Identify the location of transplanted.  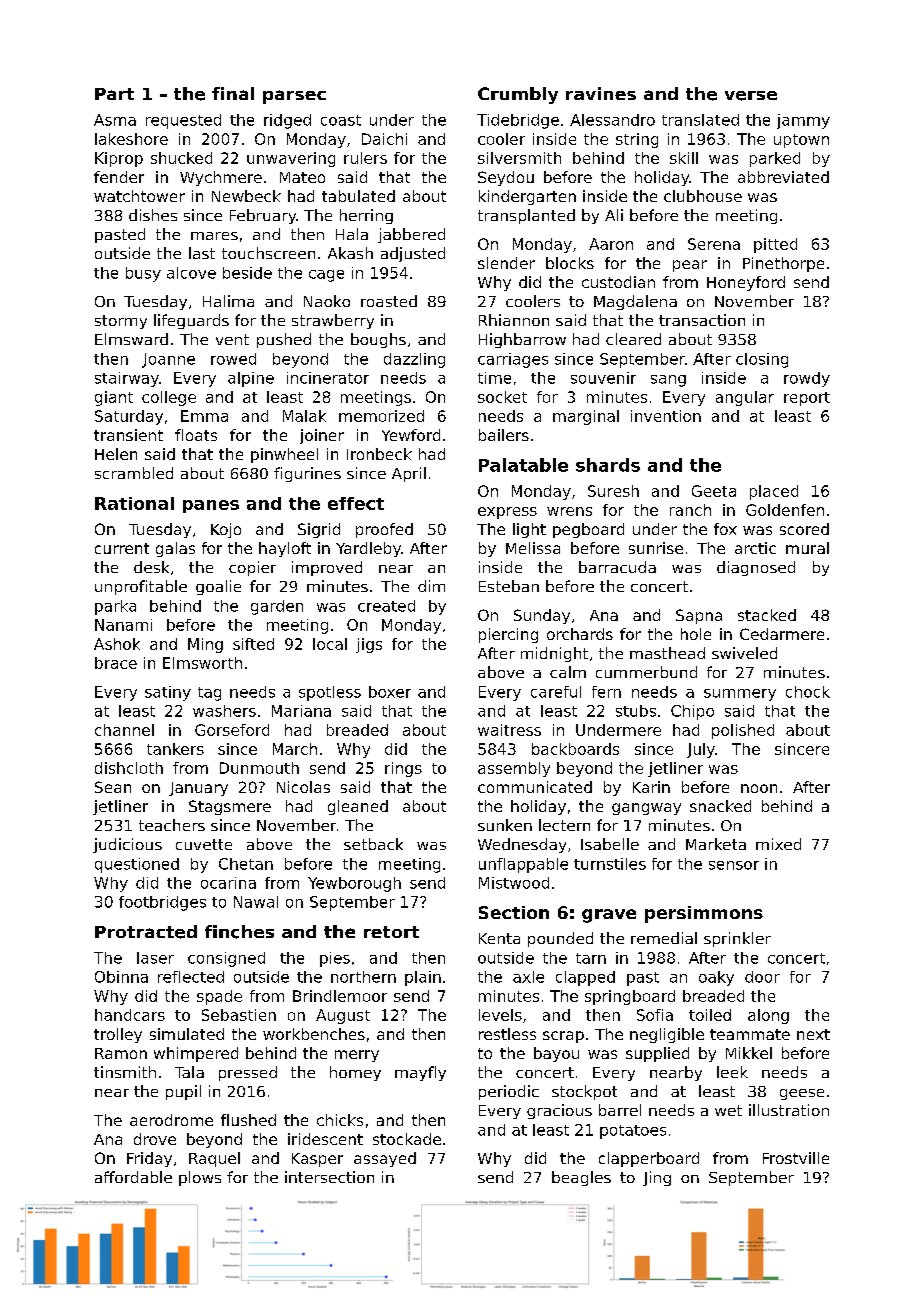
(526, 216).
